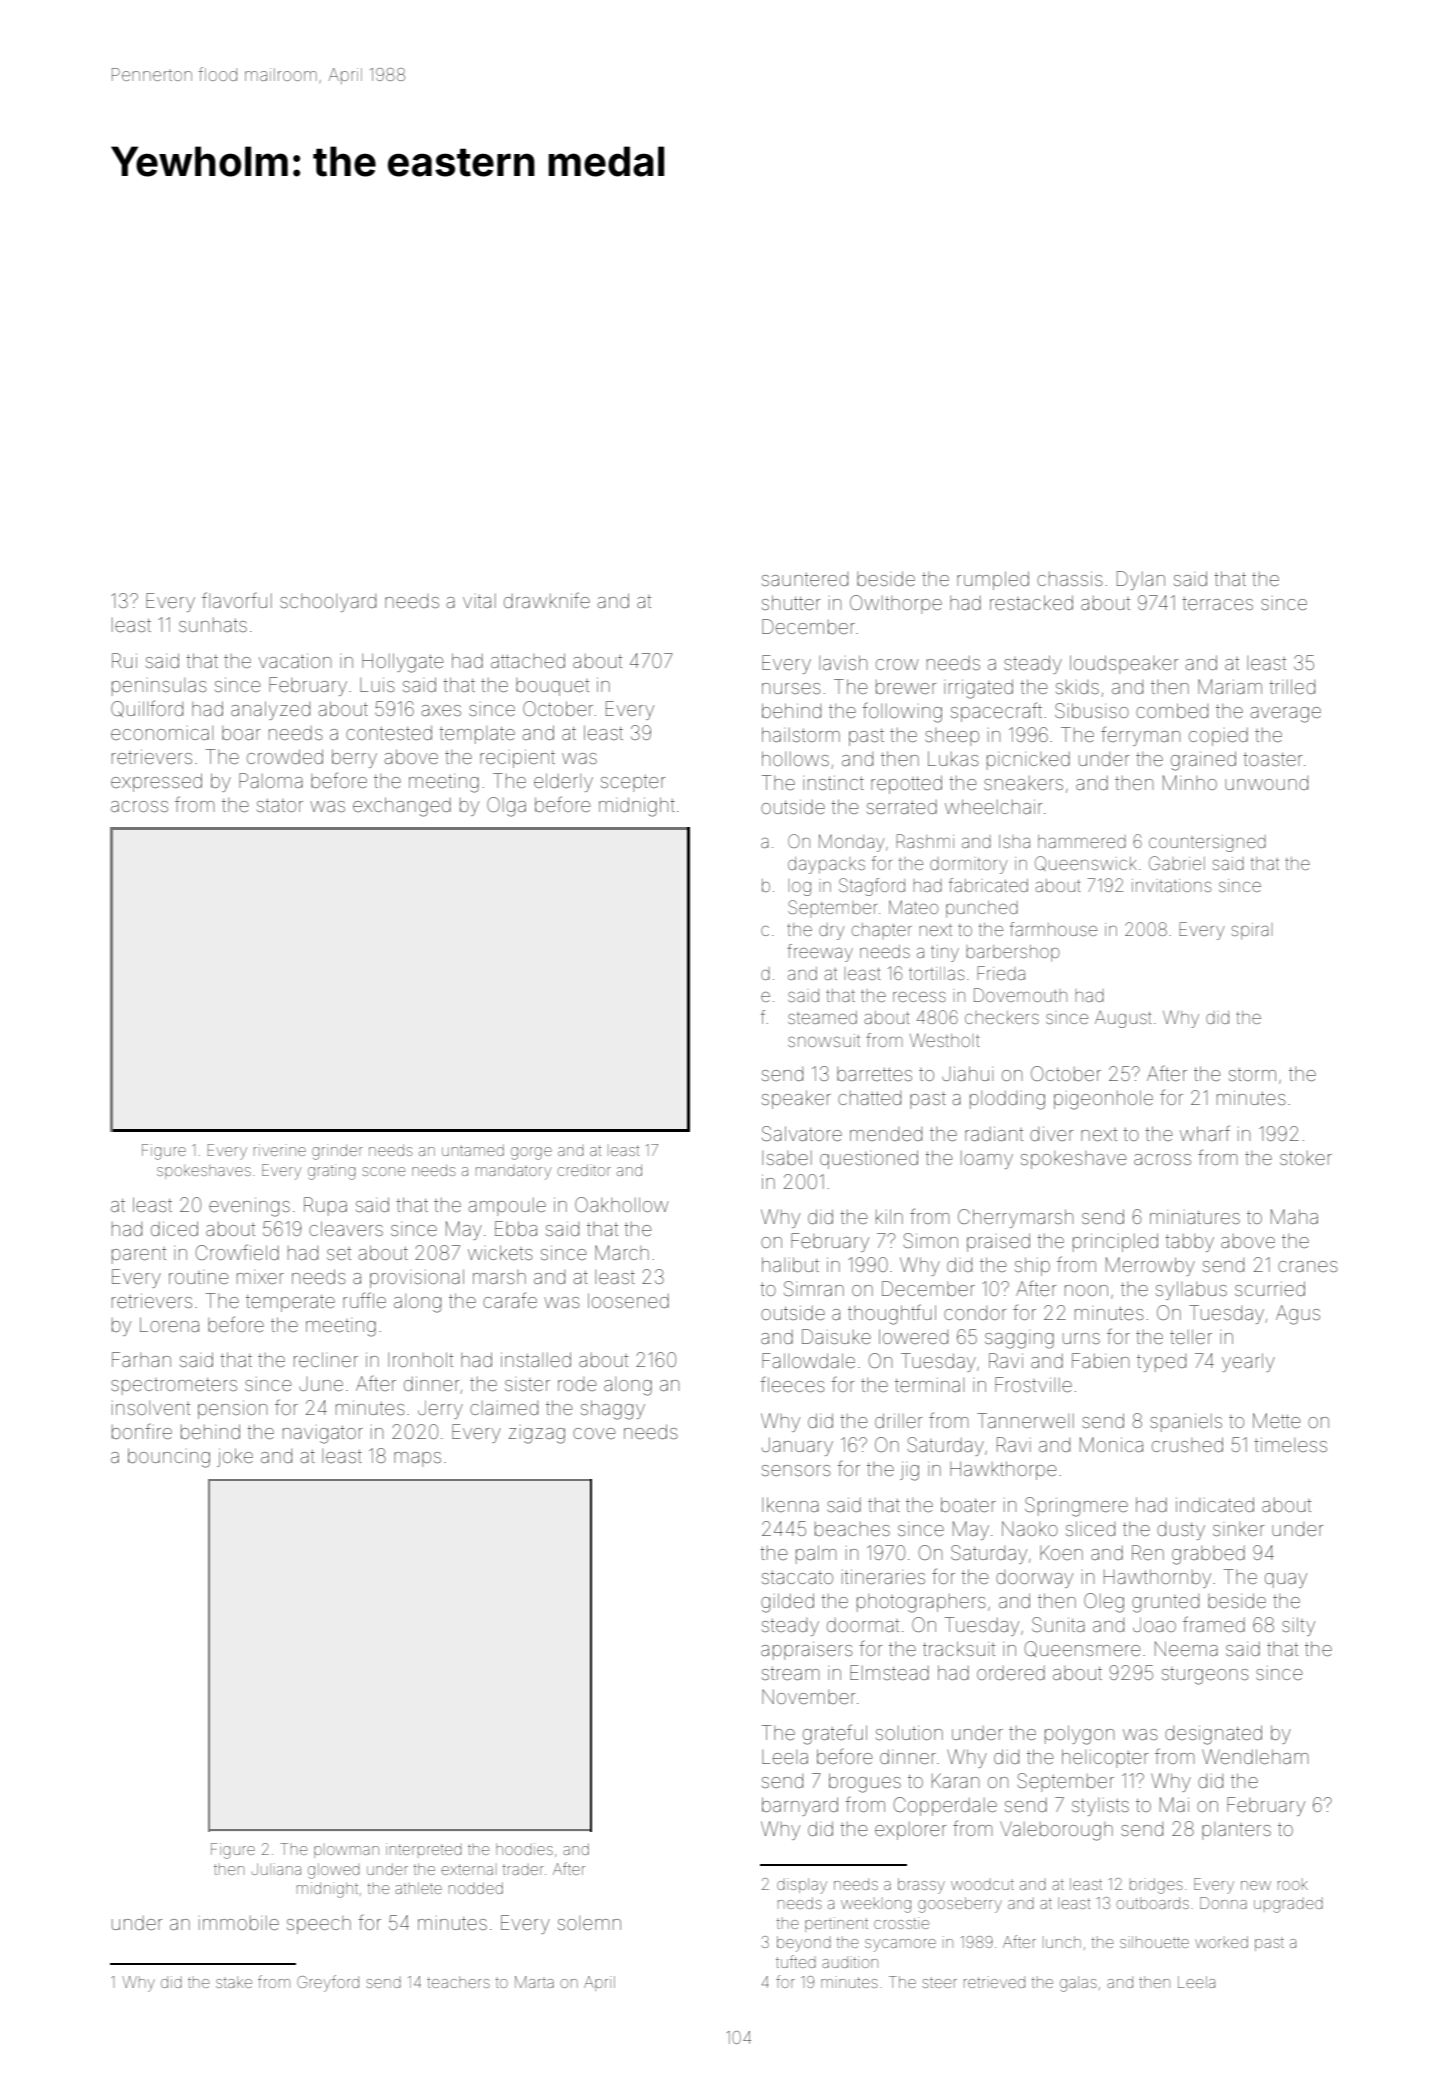  What do you see at coordinates (1165, 1603) in the document?
I see `grunted` at bounding box center [1165, 1603].
